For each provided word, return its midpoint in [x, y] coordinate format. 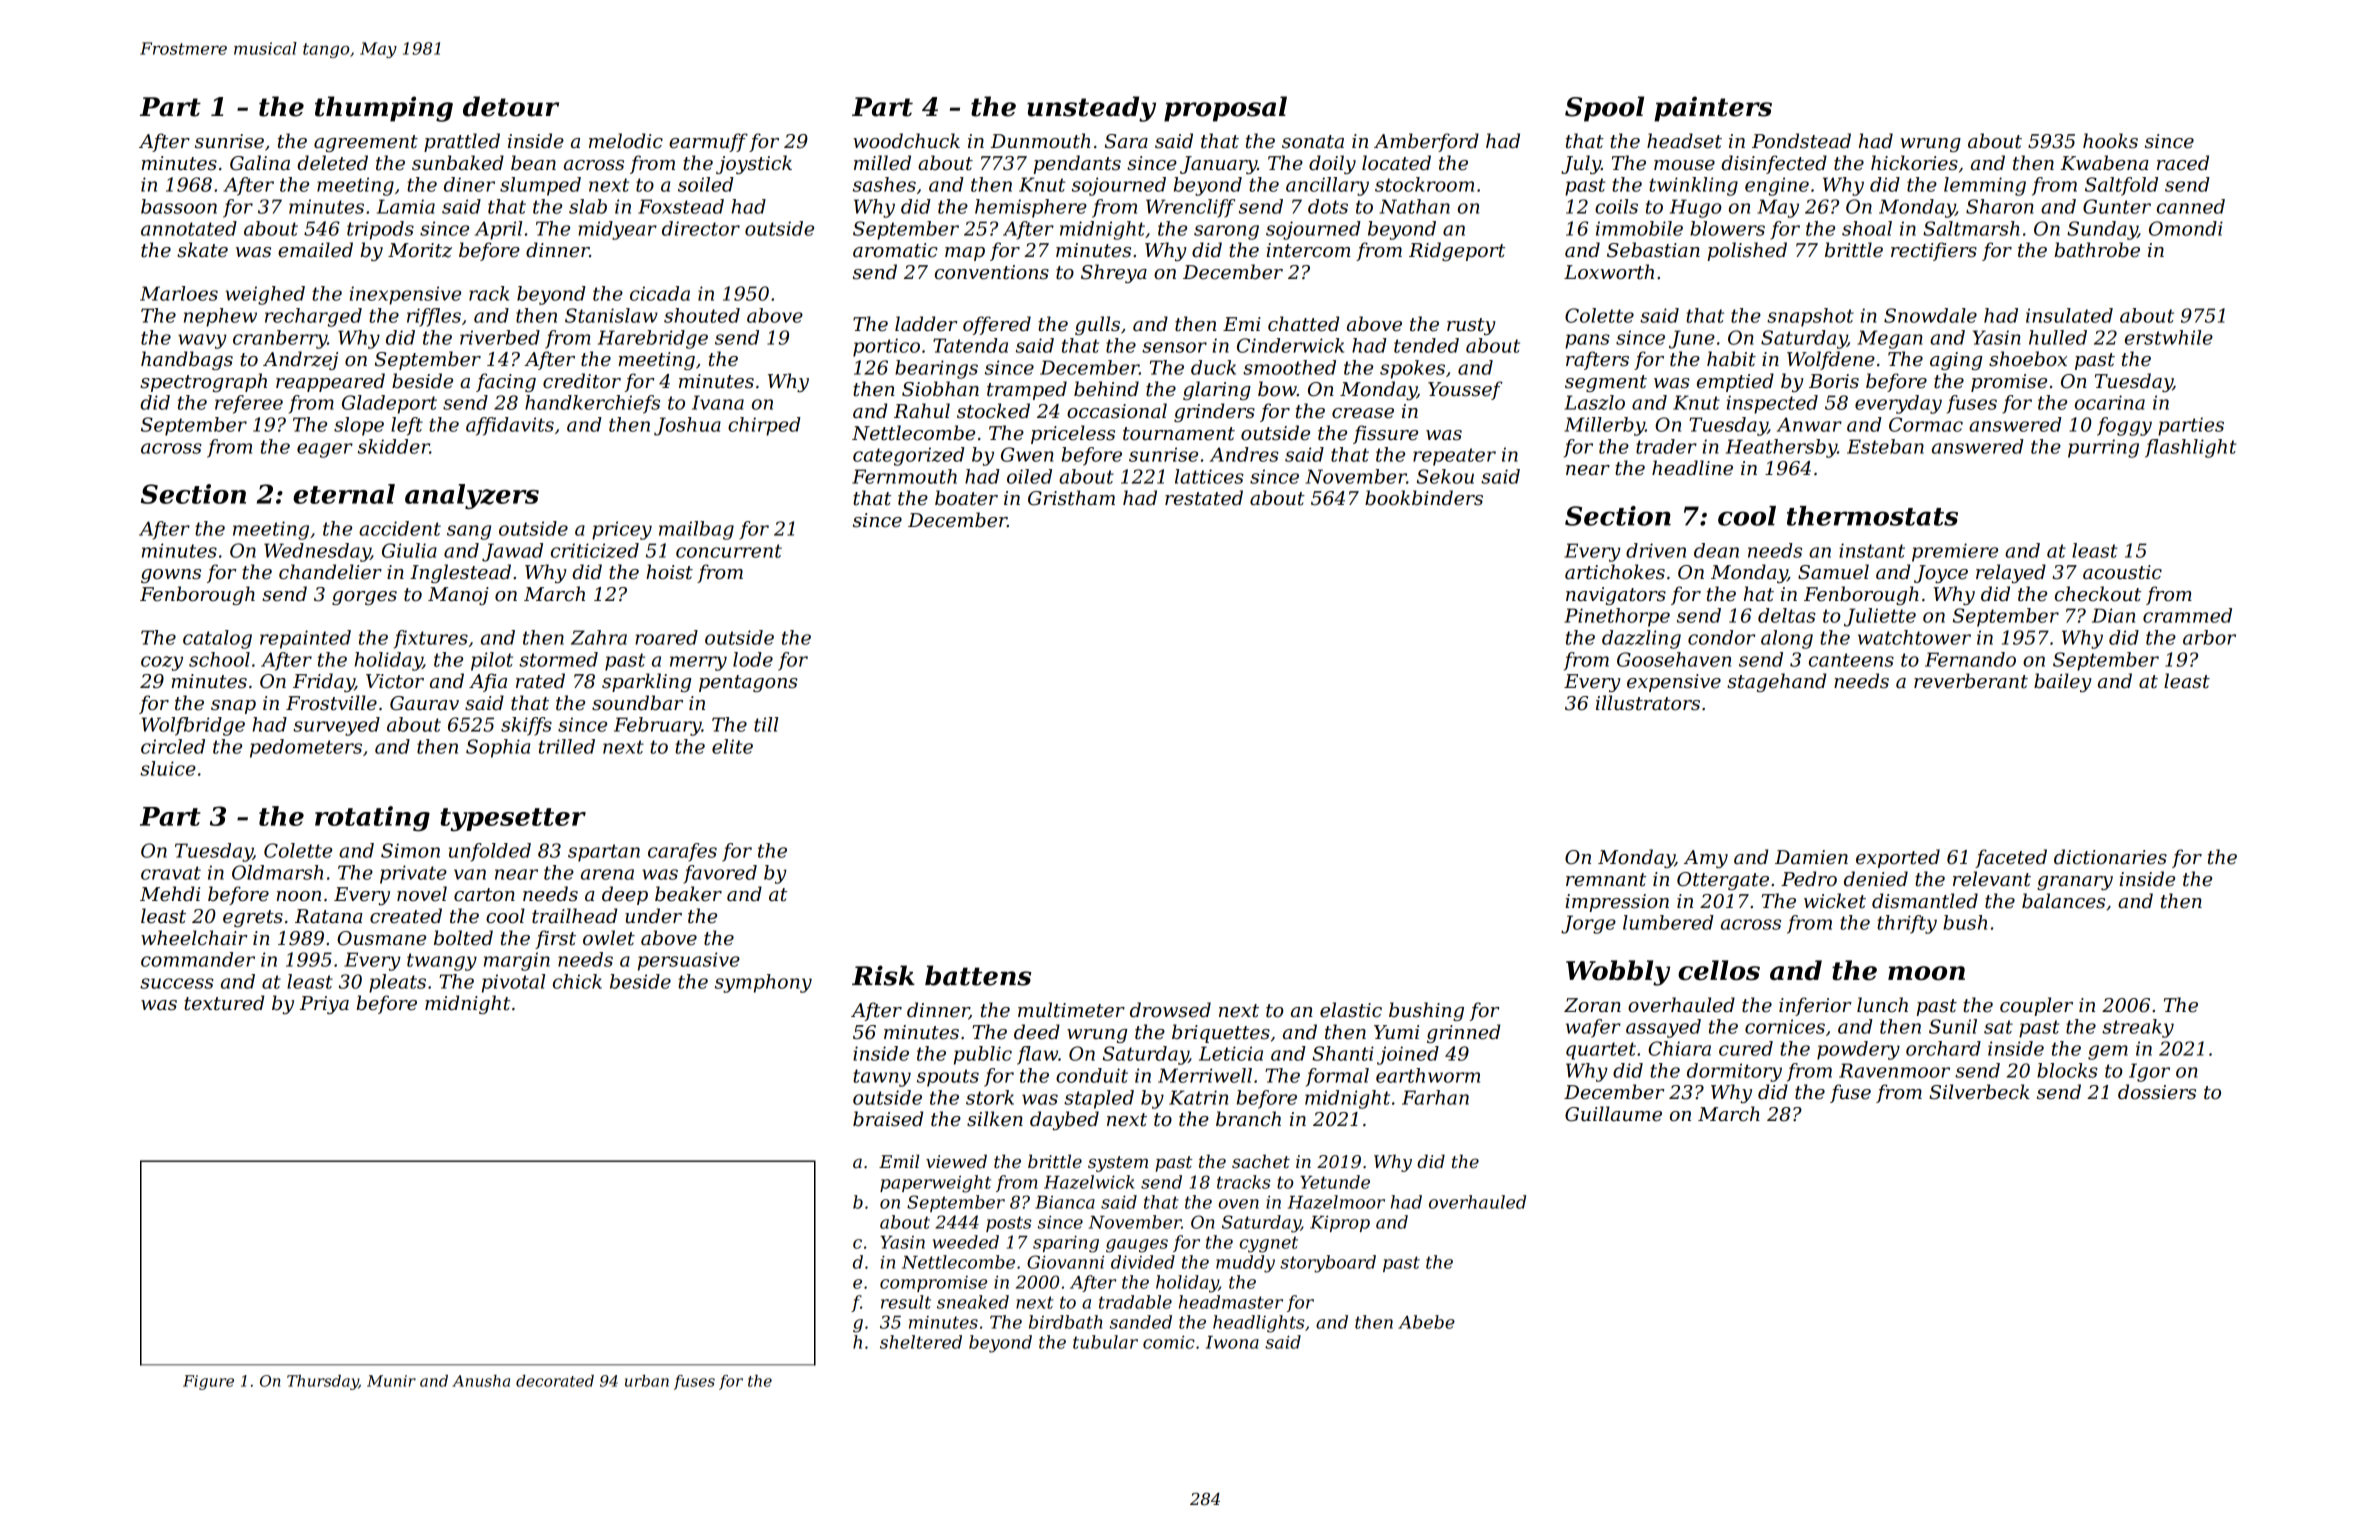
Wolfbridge [193, 726]
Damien [1811, 857]
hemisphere [1031, 208]
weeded [966, 1242]
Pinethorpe [1617, 617]
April [498, 230]
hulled [2058, 337]
